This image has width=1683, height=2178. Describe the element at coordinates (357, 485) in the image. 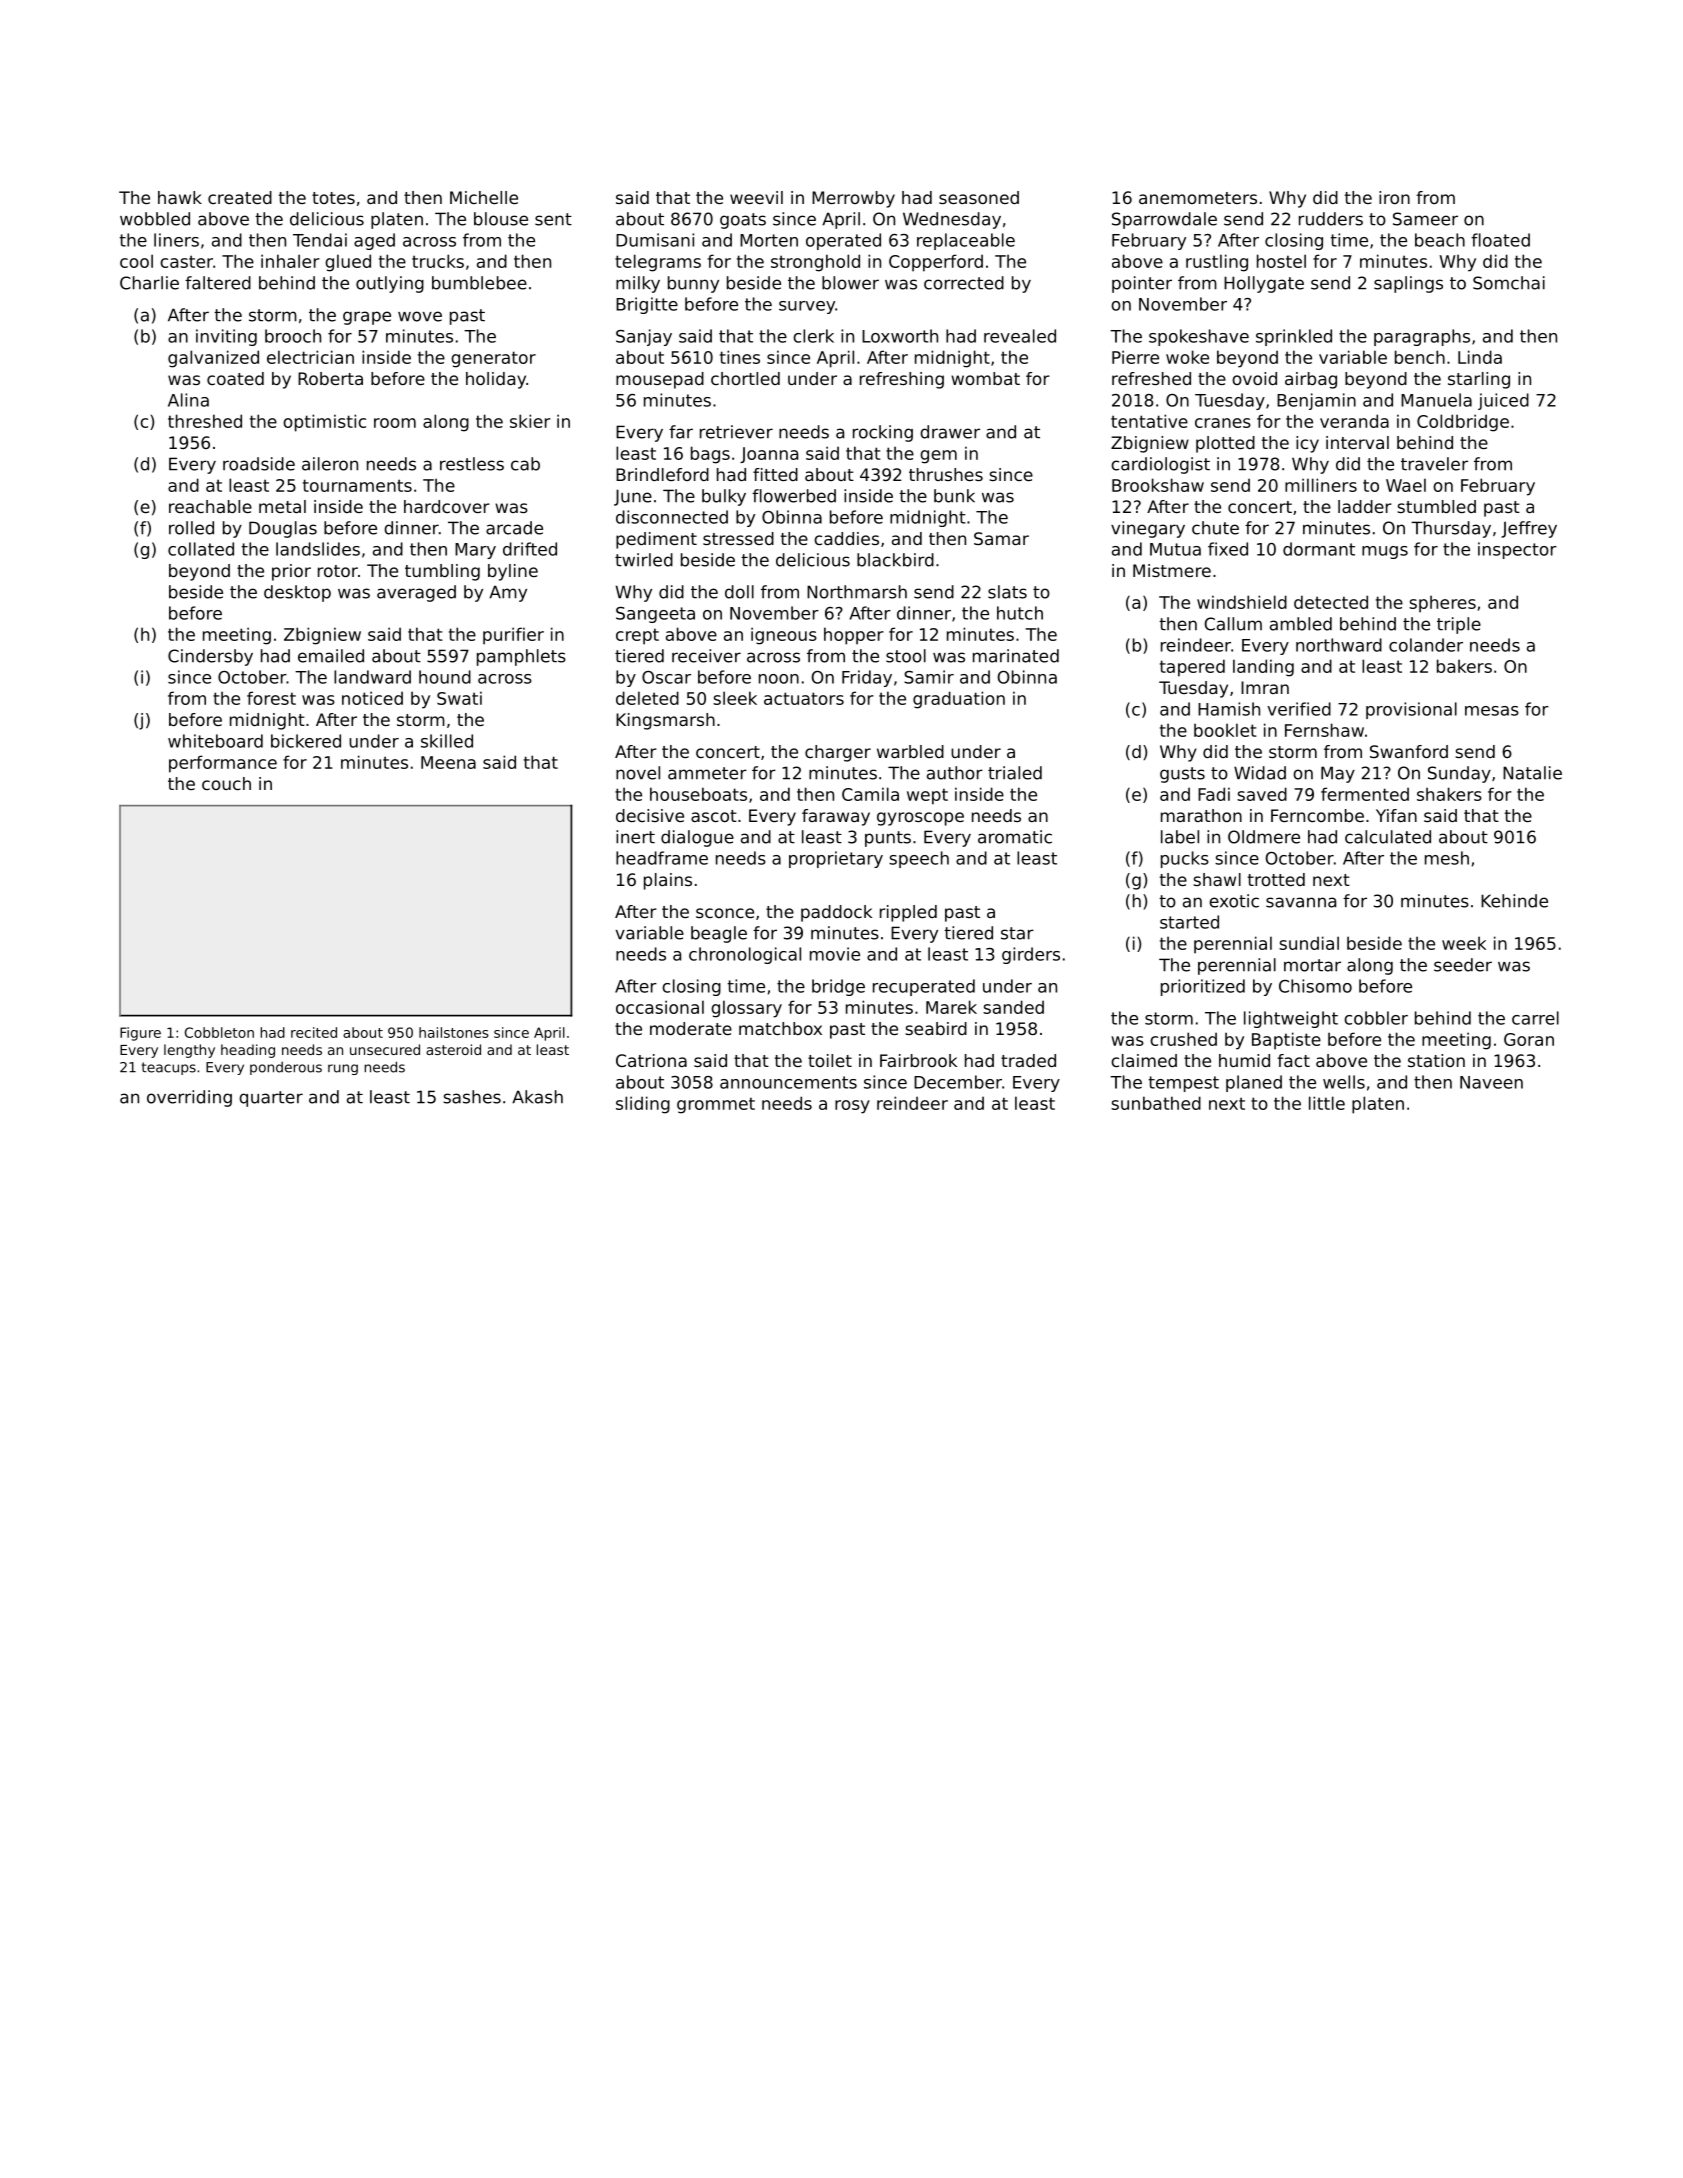

I see `tournaments` at that location.
